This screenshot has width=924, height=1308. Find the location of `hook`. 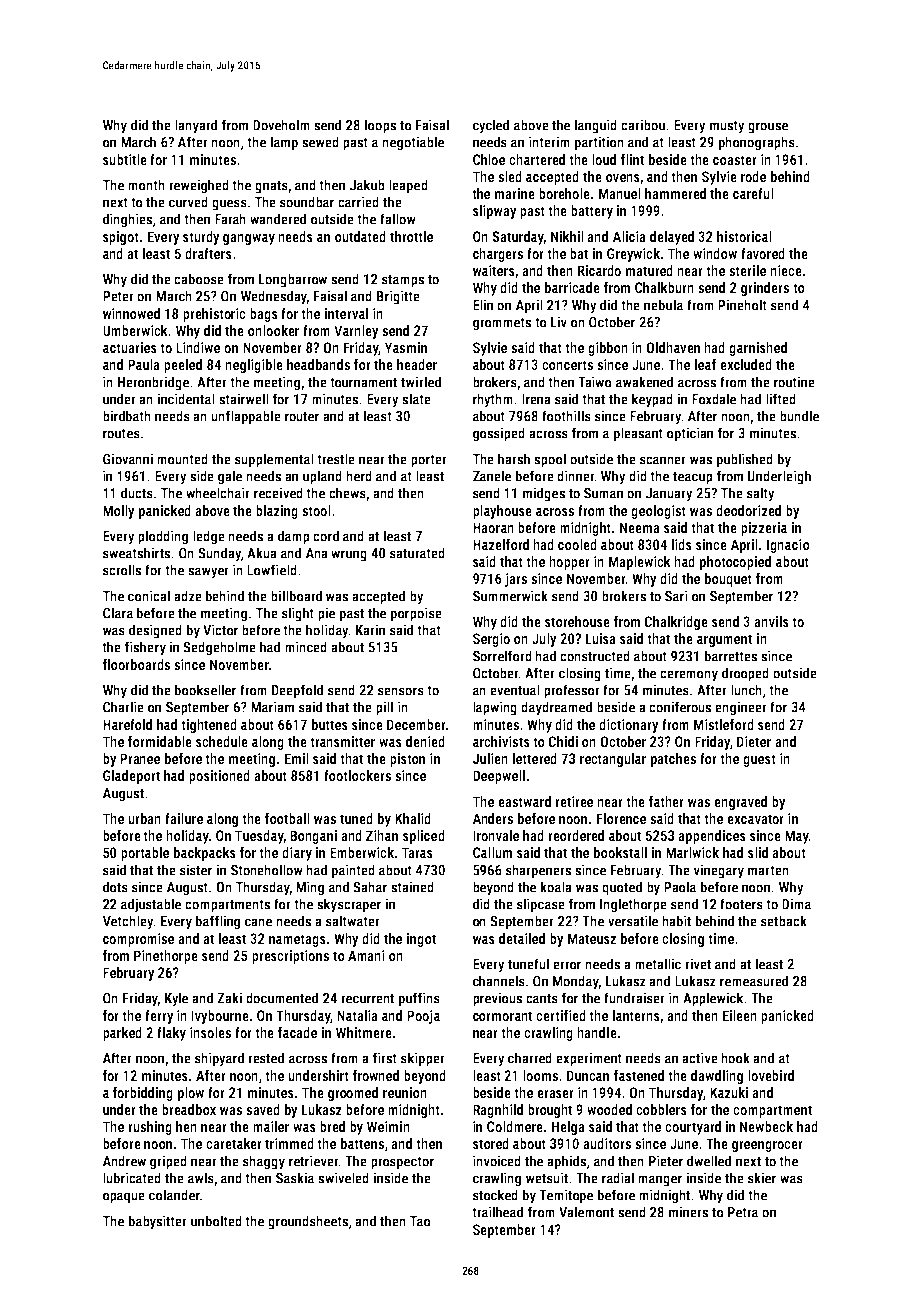

hook is located at coordinates (735, 1058).
